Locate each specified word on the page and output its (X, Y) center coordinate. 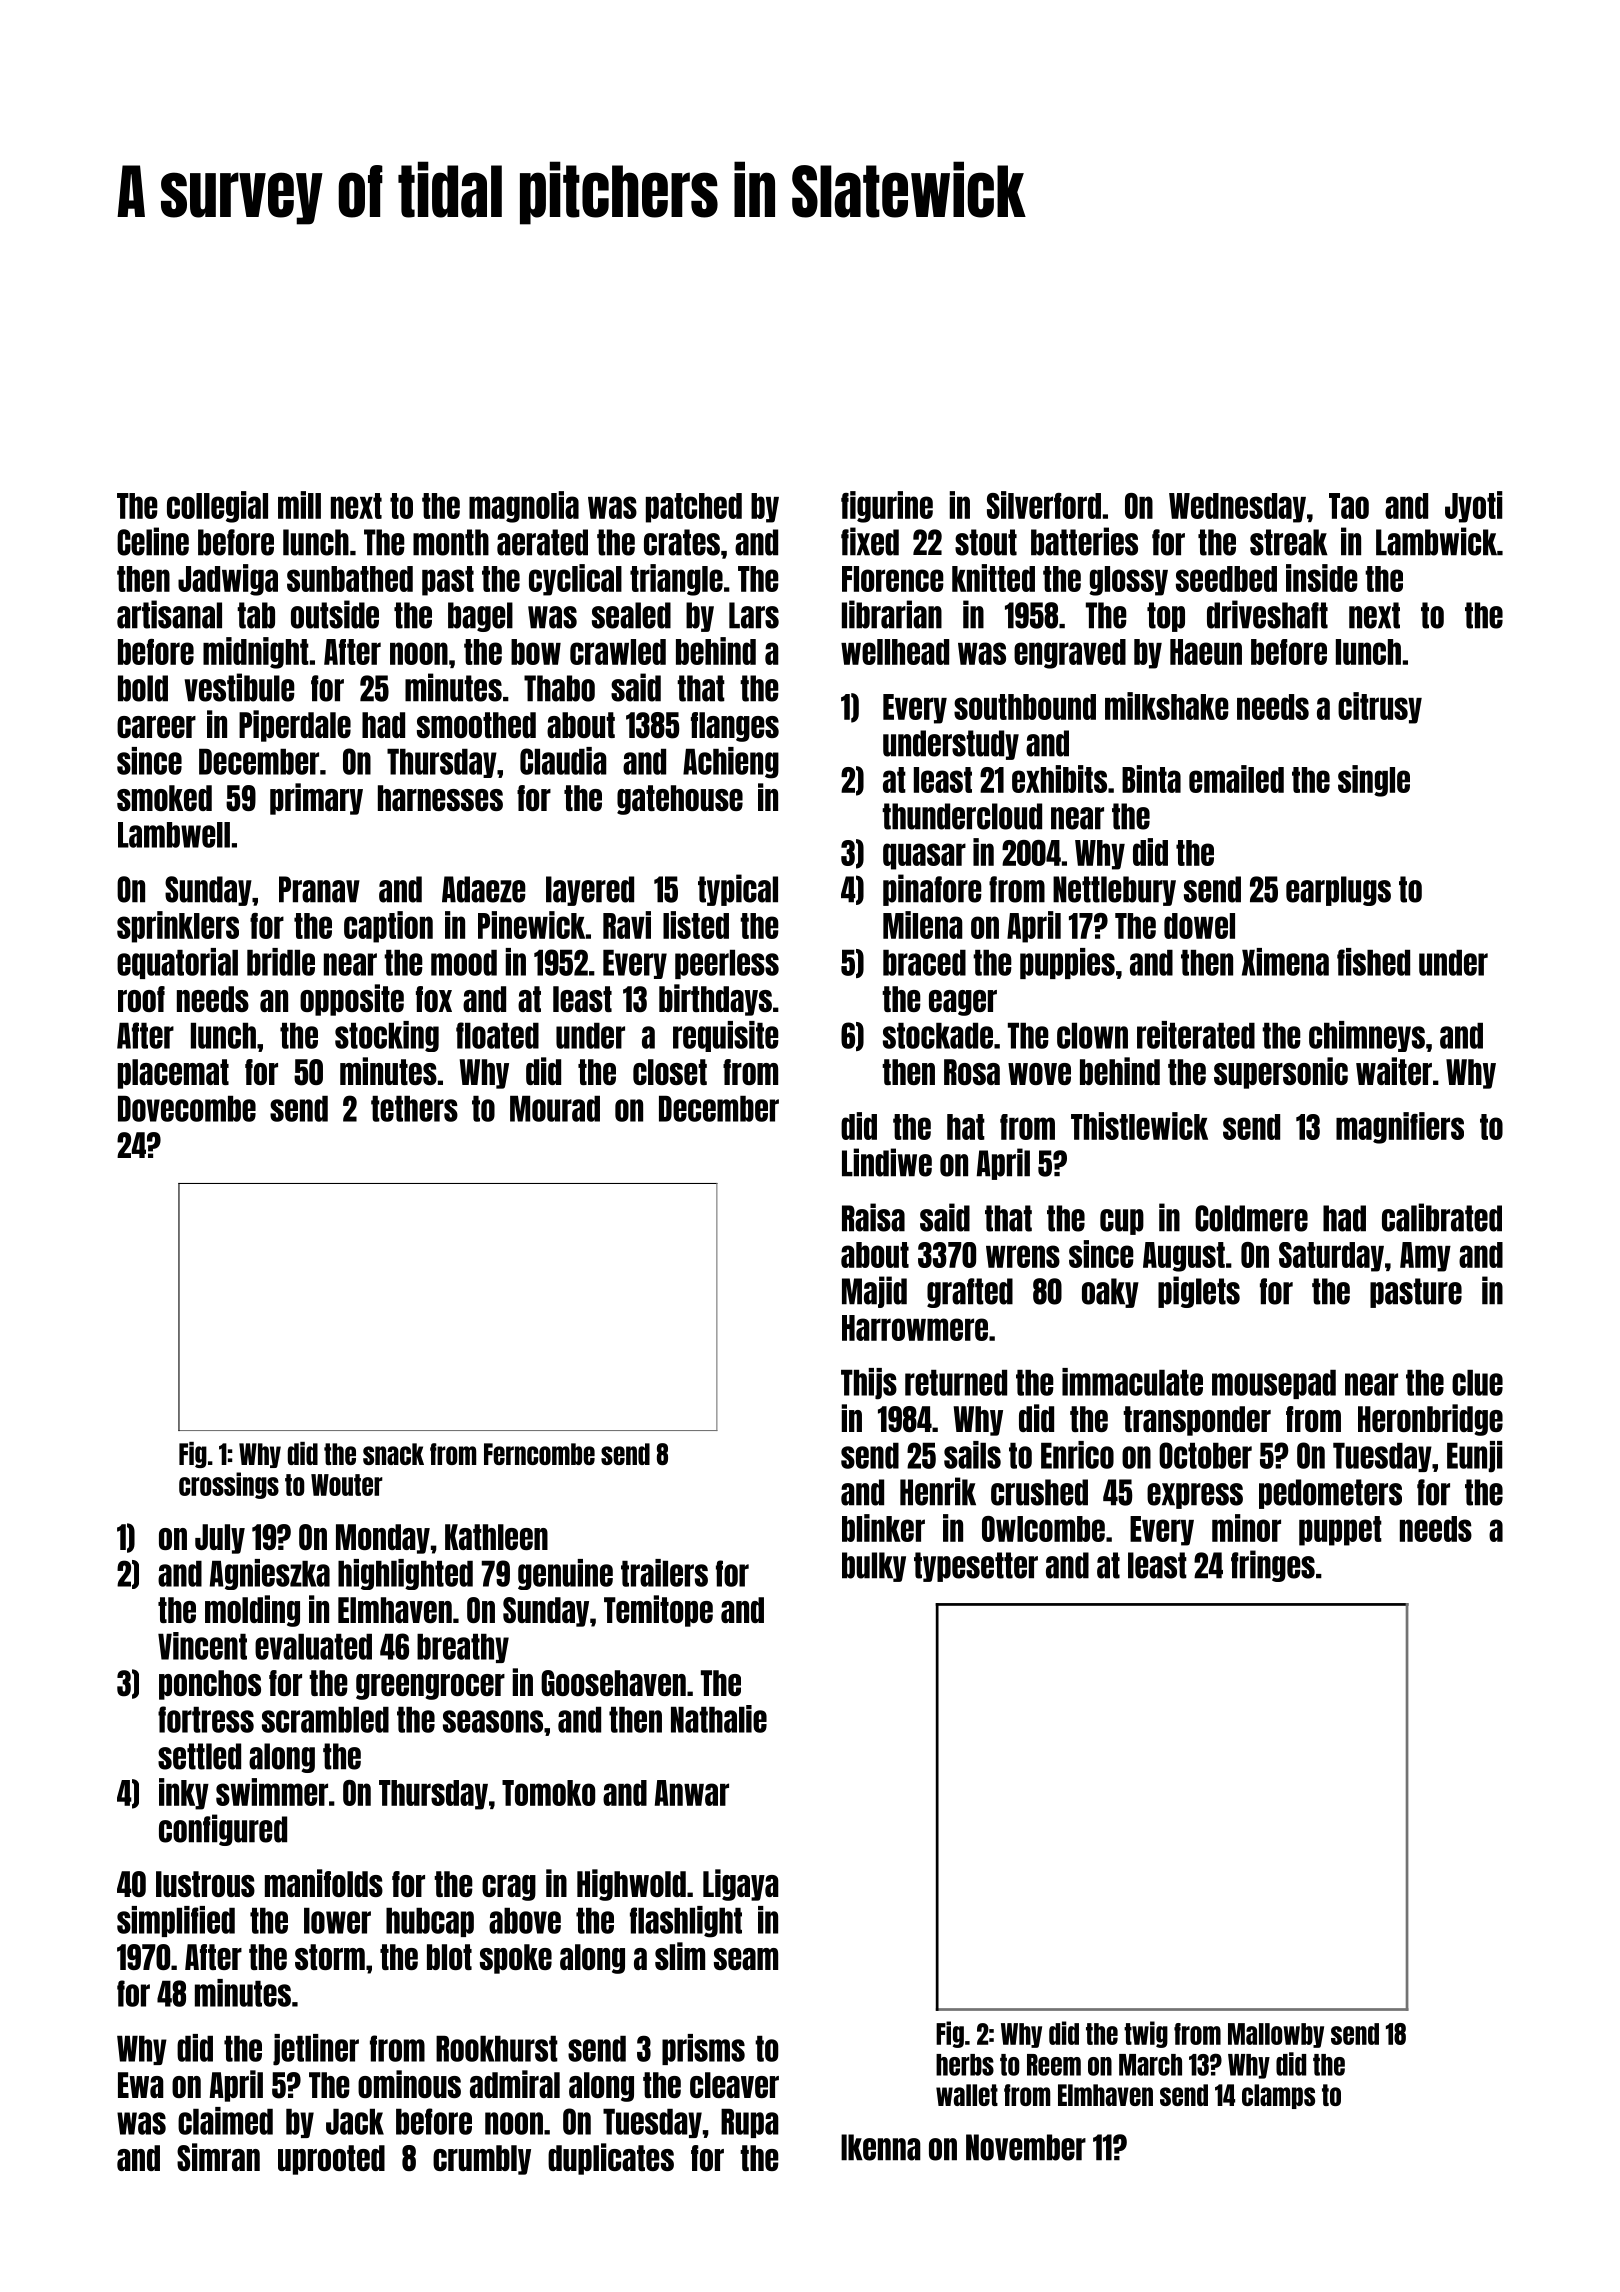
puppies (1067, 963)
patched (694, 508)
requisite (726, 1036)
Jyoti (1474, 507)
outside (335, 614)
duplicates (611, 2159)
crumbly (482, 2160)
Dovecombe (187, 1109)
